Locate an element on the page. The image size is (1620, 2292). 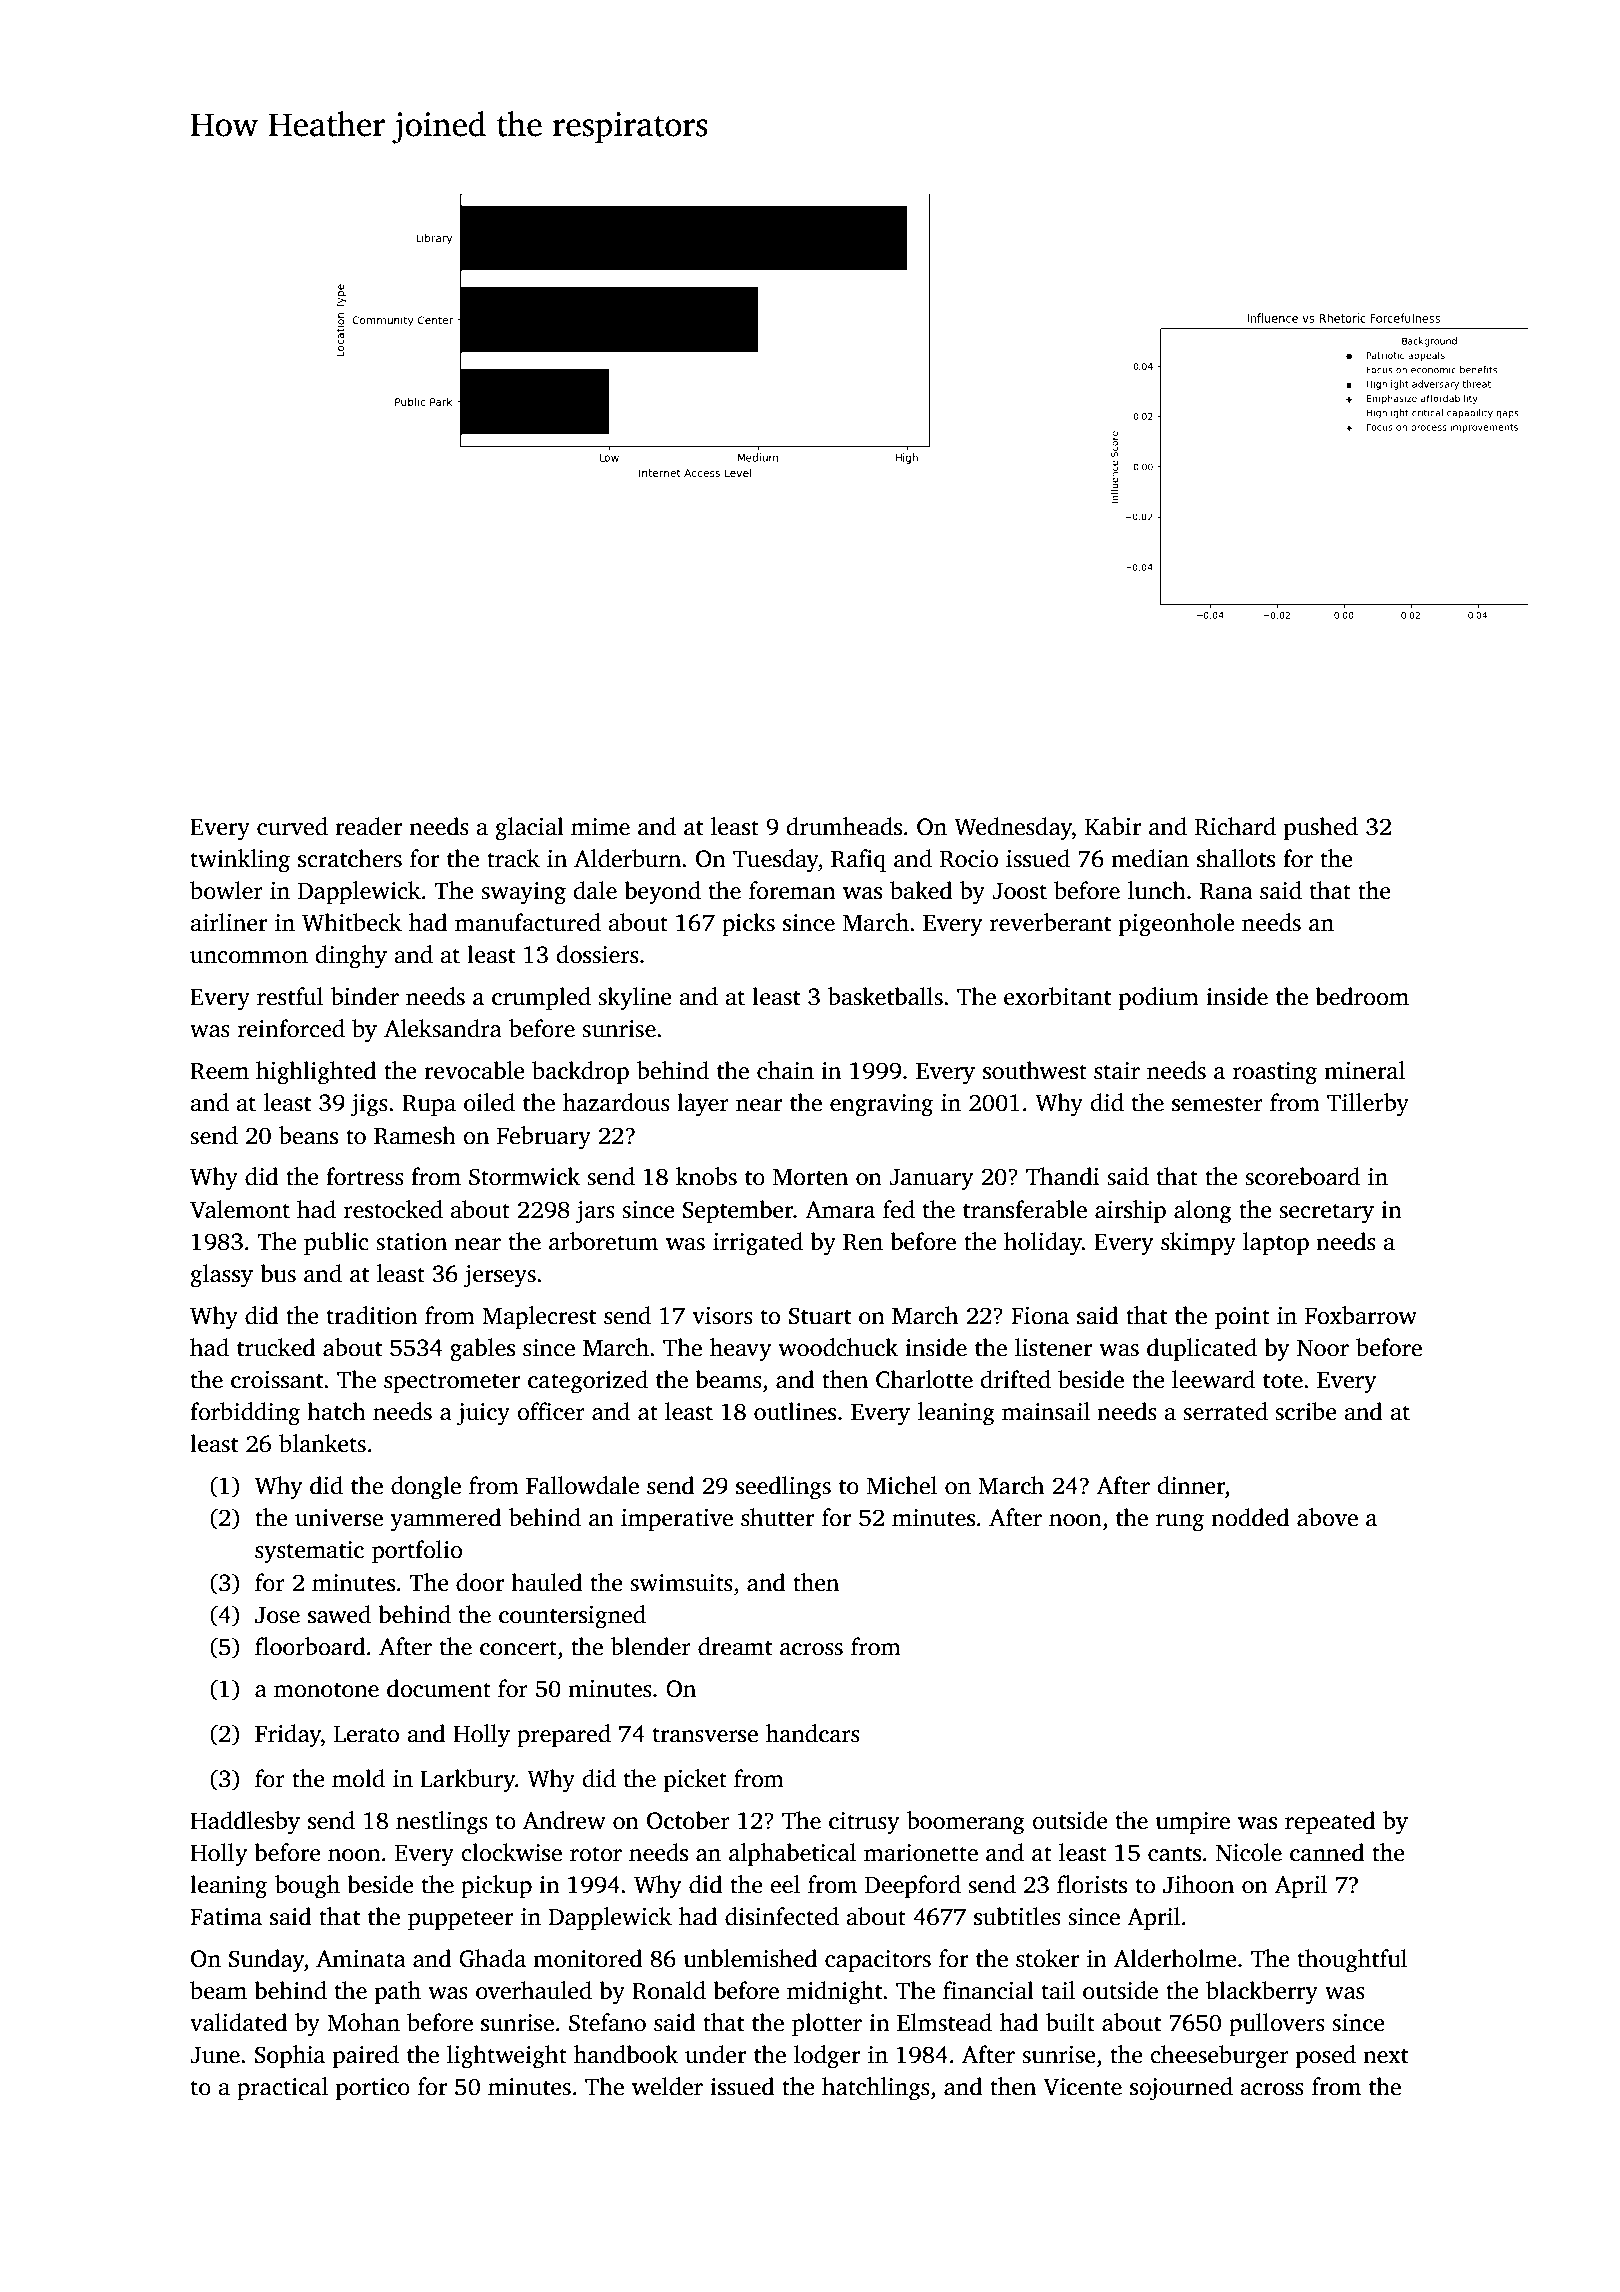
Morten is located at coordinates (810, 1177).
